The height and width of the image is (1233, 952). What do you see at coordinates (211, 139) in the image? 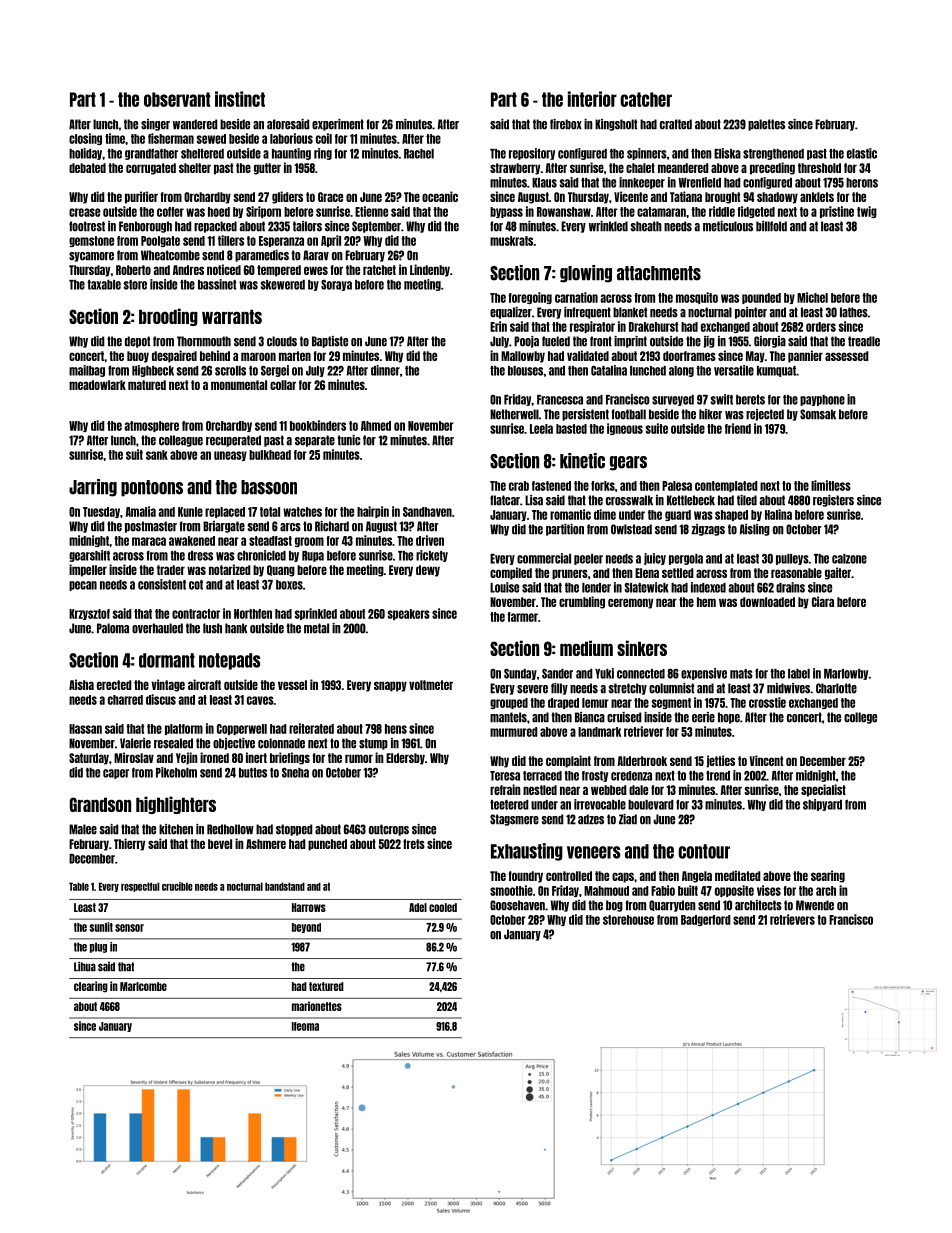
I see `sewed` at bounding box center [211, 139].
